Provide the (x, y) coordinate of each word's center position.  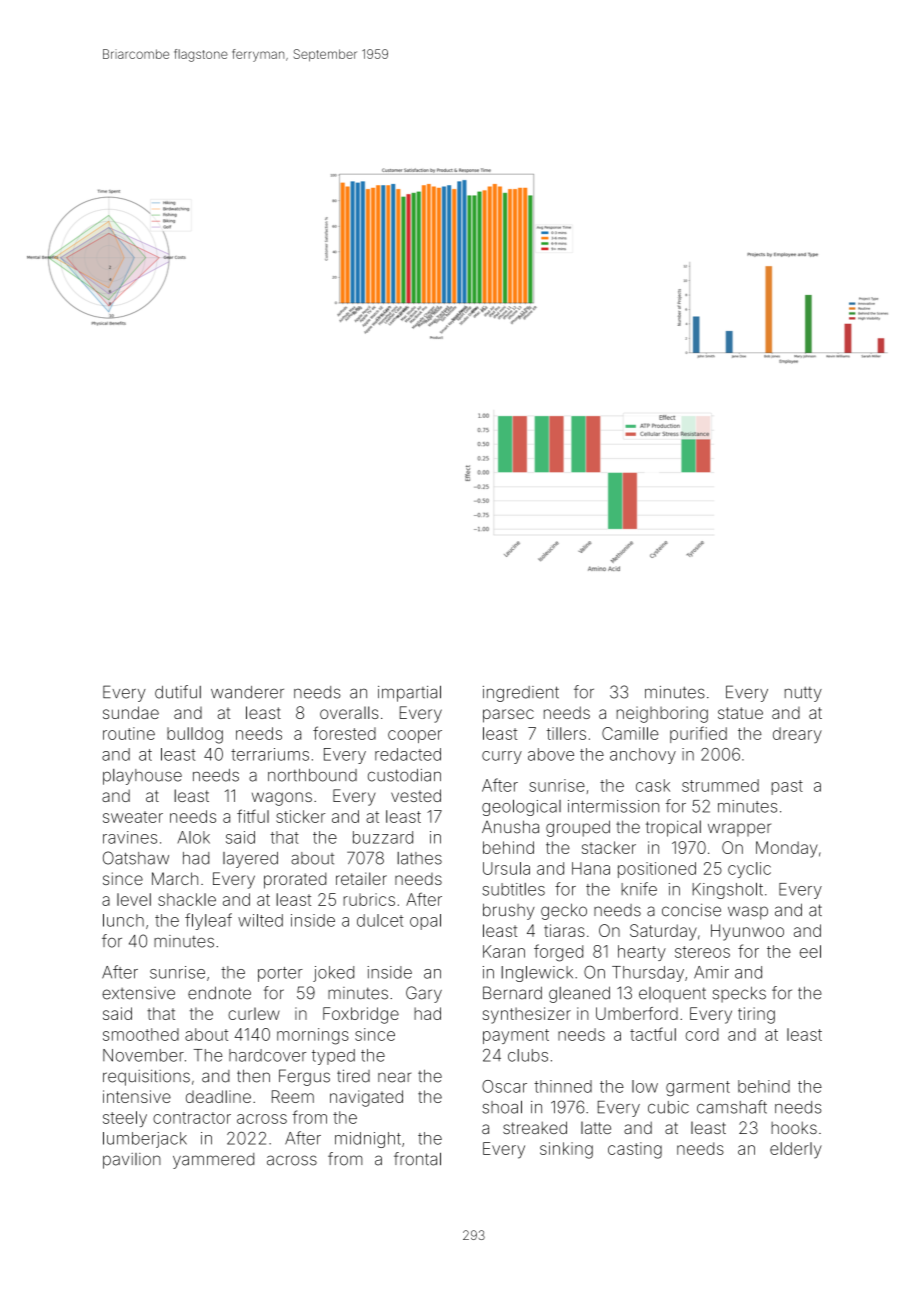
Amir (711, 972)
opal (425, 922)
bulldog (195, 735)
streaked (535, 1127)
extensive (138, 993)
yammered (213, 1161)
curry (502, 757)
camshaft (732, 1107)
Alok (194, 837)
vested (416, 795)
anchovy (643, 756)
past (787, 787)
